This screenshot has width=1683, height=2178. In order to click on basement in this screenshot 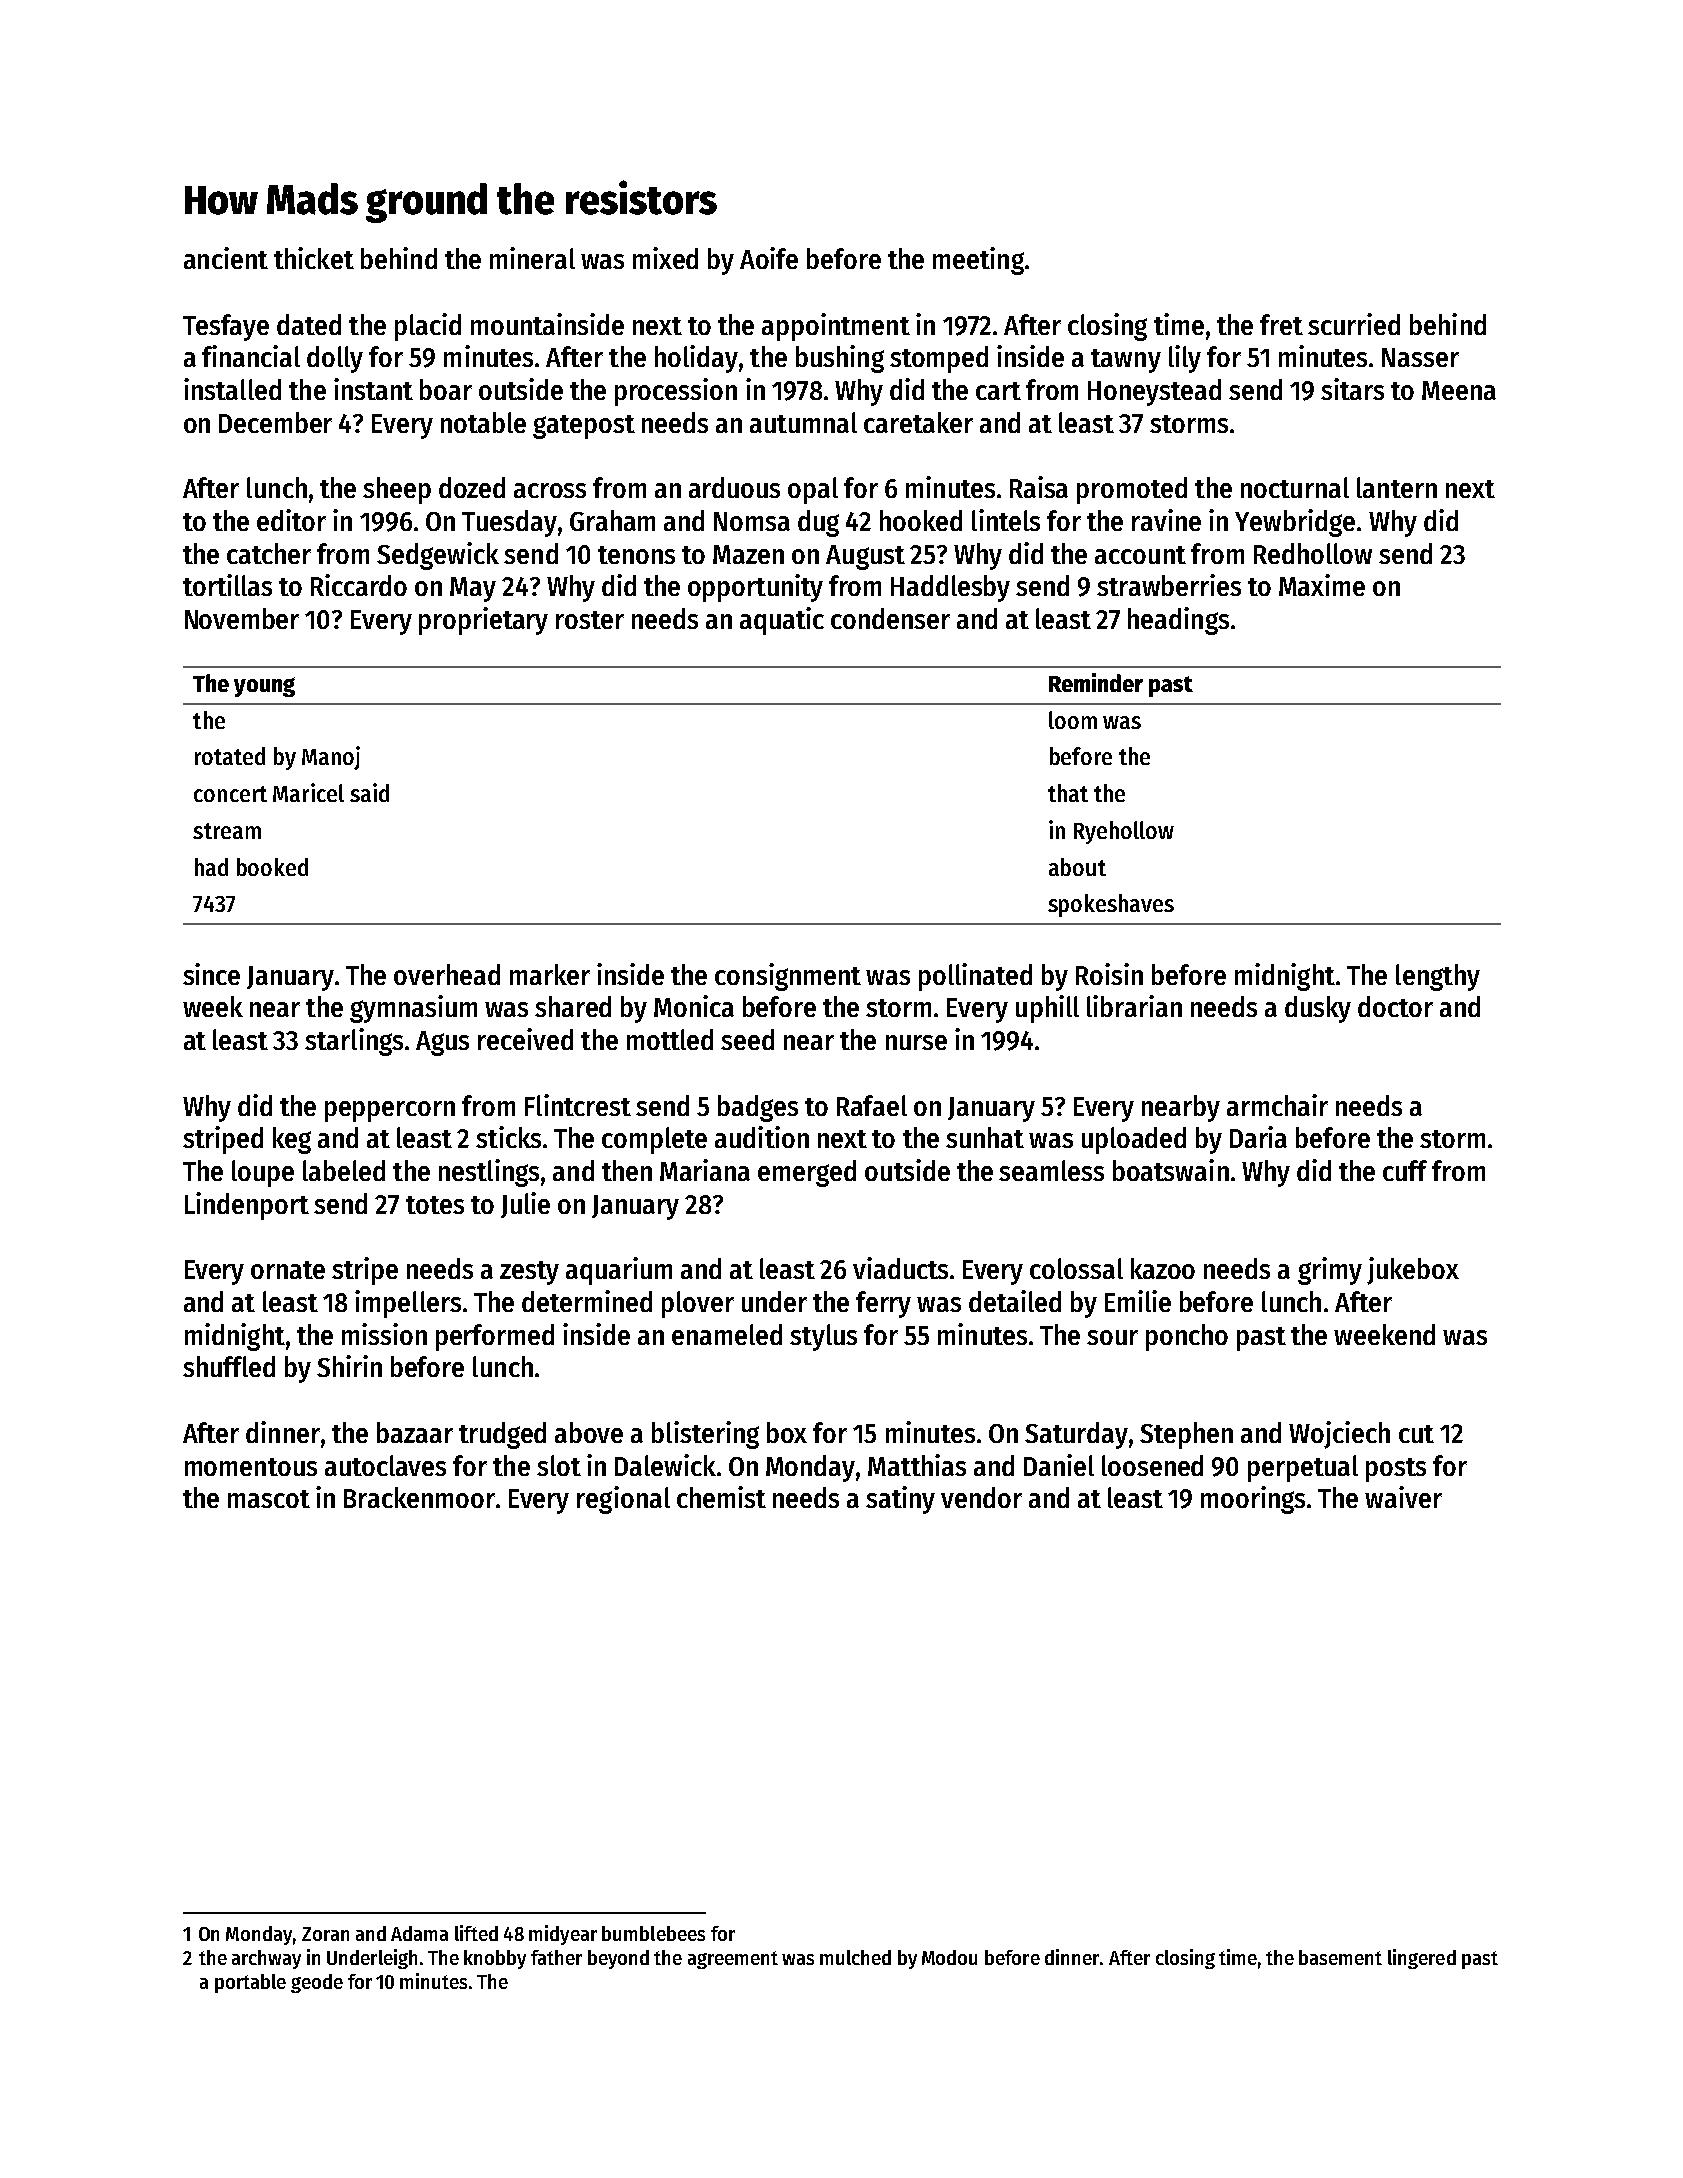, I will do `click(1340, 1957)`.
